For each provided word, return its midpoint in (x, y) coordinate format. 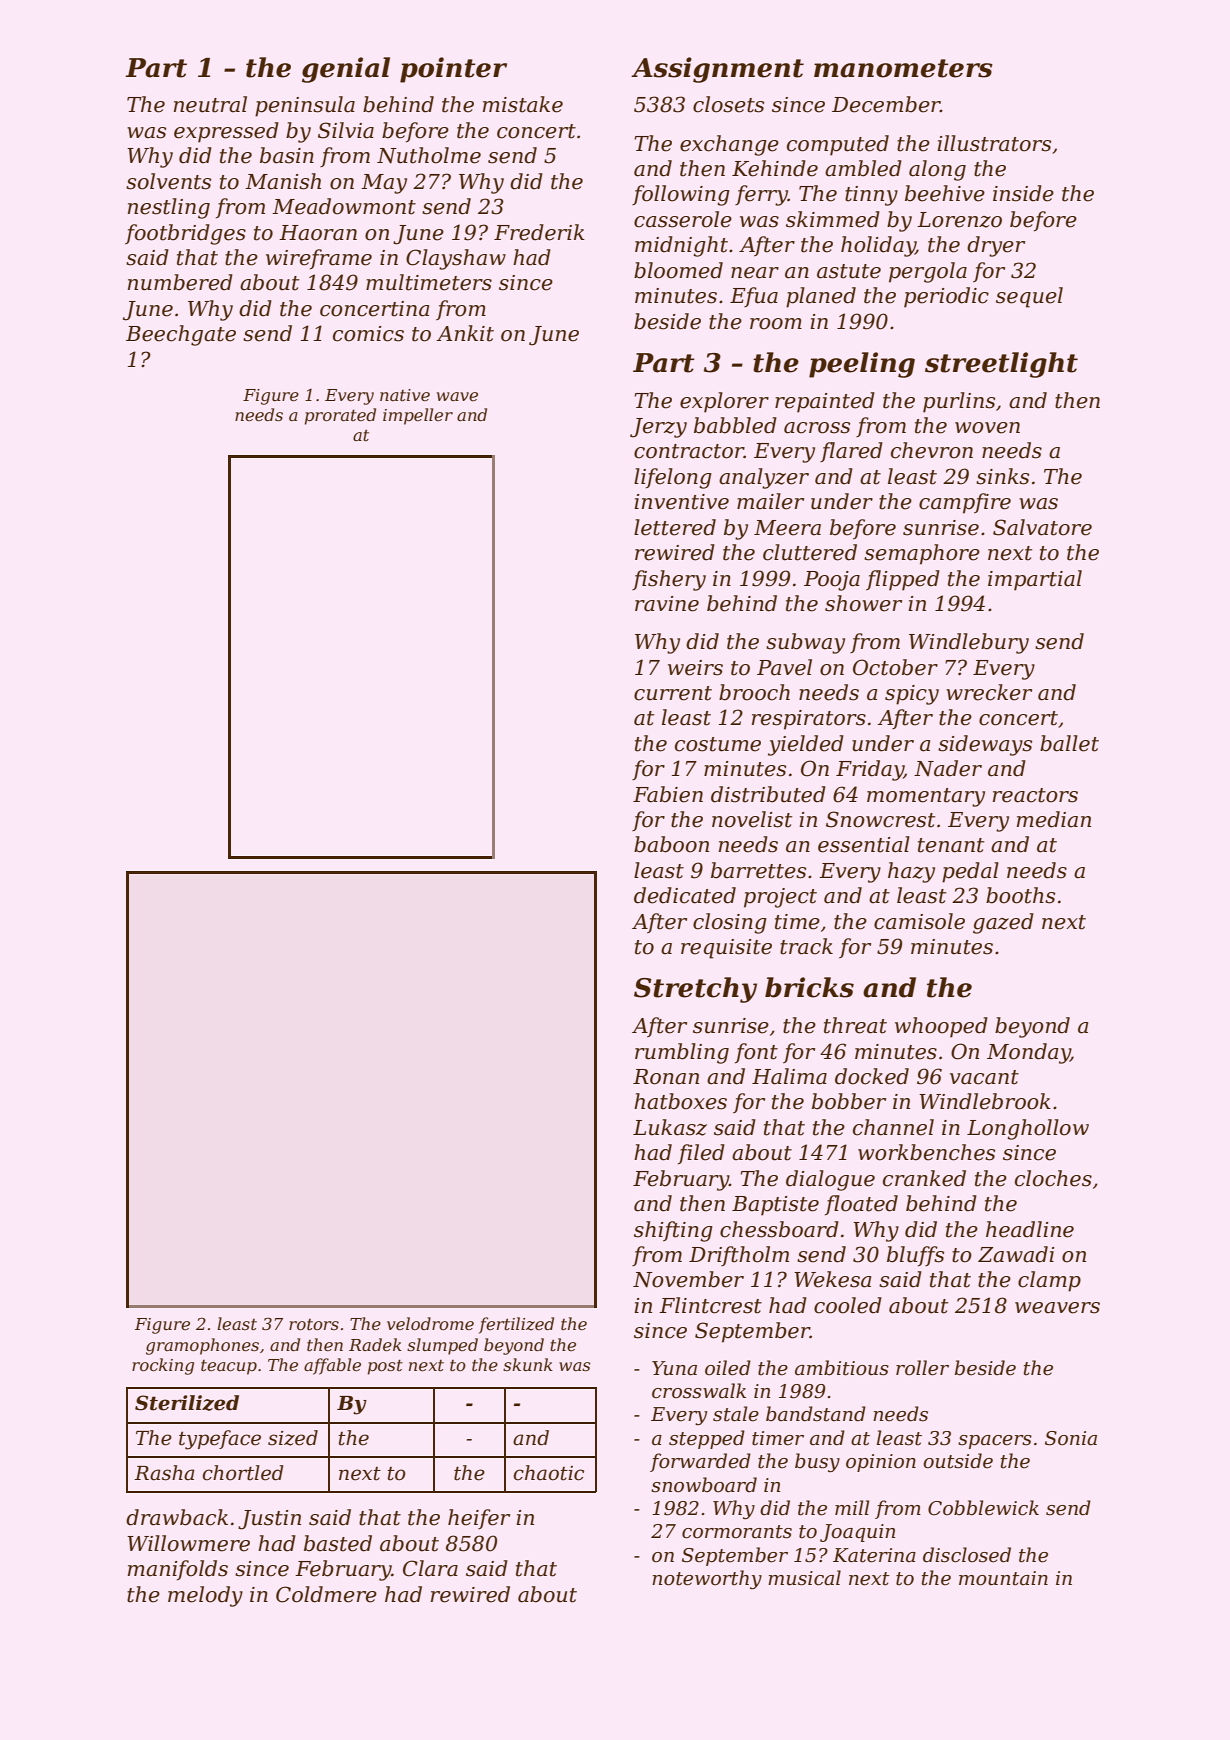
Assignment (717, 70)
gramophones (202, 1346)
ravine (667, 604)
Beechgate (181, 335)
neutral (210, 104)
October (895, 667)
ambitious (842, 1368)
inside (1023, 193)
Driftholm (739, 1256)
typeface (220, 1440)
